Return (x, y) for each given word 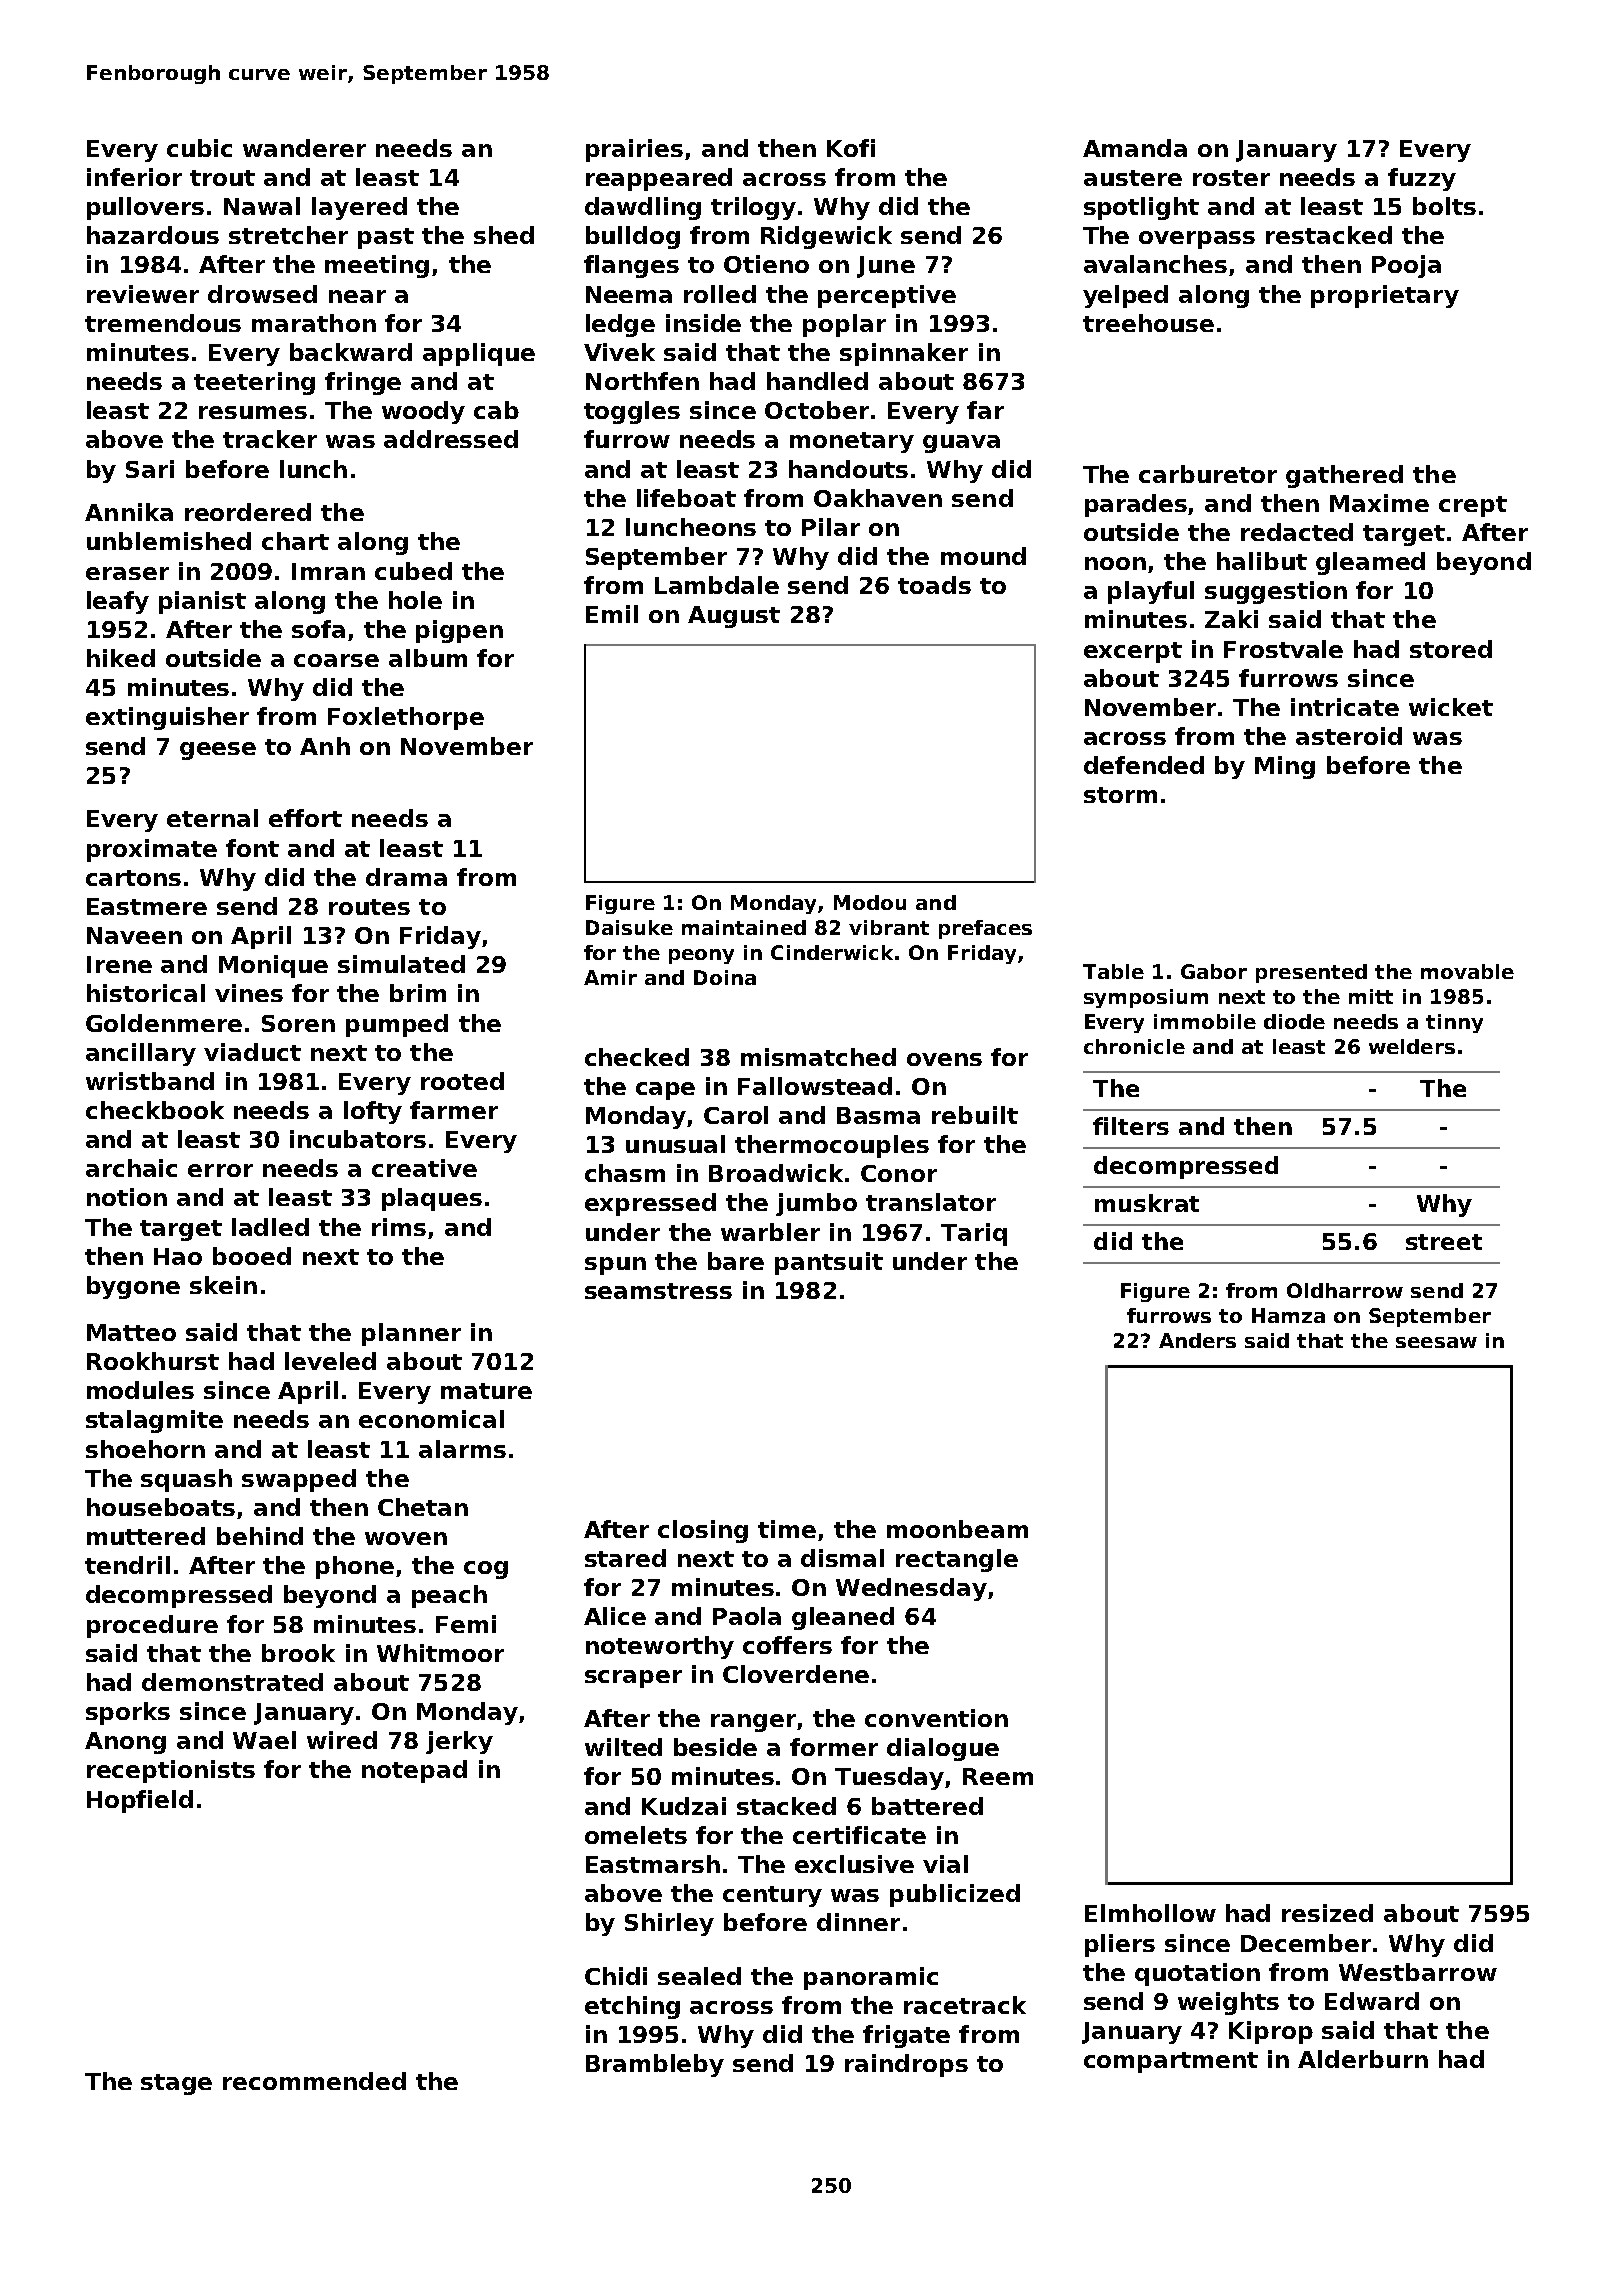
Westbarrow (1418, 1972)
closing (703, 1531)
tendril (127, 1565)
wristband (150, 1081)
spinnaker (904, 354)
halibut (1262, 561)
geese (218, 751)
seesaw (1436, 1342)
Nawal (262, 206)
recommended (314, 2081)
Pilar (831, 527)
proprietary (1385, 296)
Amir (610, 977)
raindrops (906, 2065)
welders (1412, 1046)
